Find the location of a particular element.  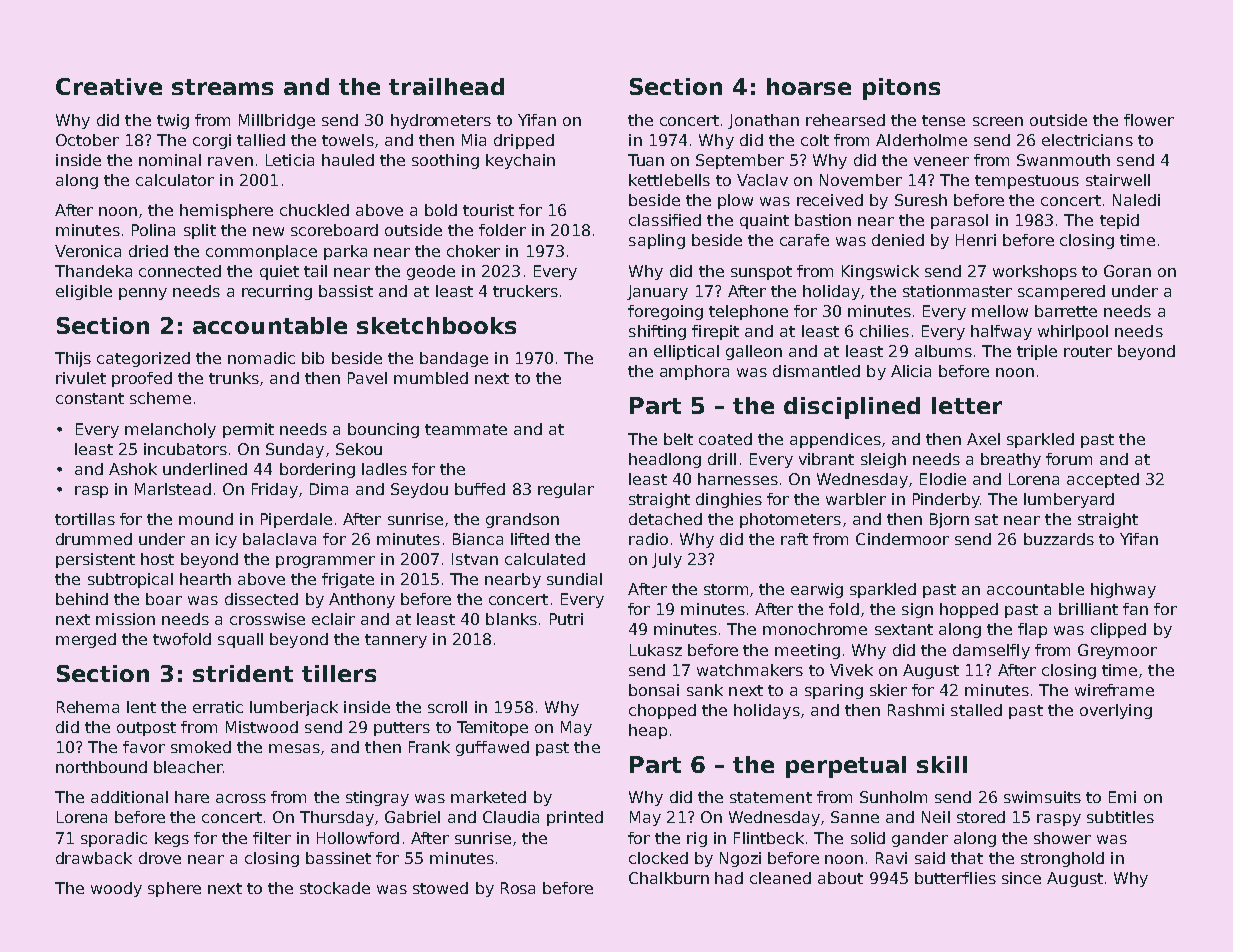

permit is located at coordinates (248, 430).
